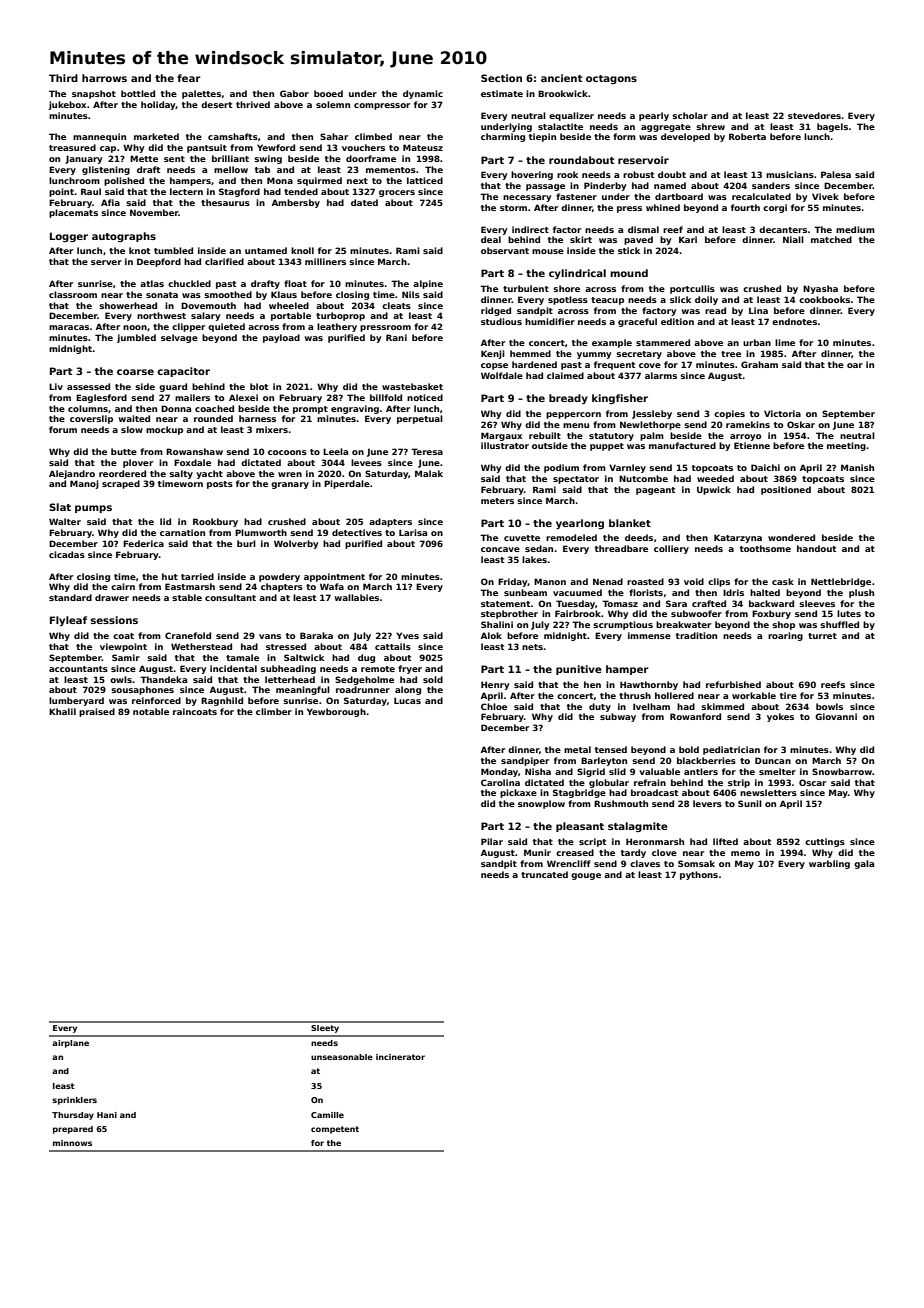  Describe the element at coordinates (757, 342) in the screenshot. I see `urban` at that location.
